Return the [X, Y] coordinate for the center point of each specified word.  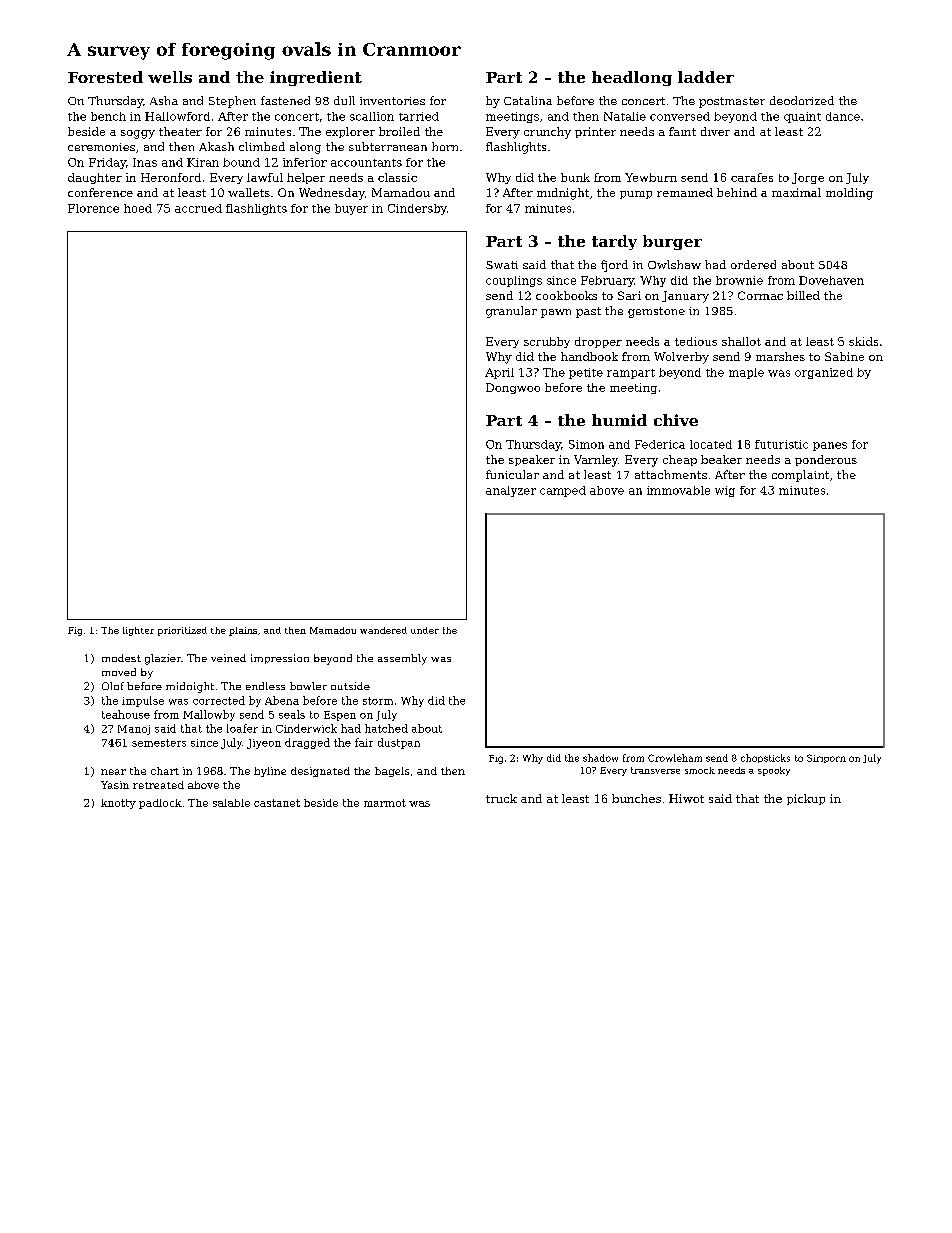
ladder [706, 77]
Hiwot [686, 798]
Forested [105, 77]
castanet [277, 803]
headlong [632, 78]
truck [501, 798]
